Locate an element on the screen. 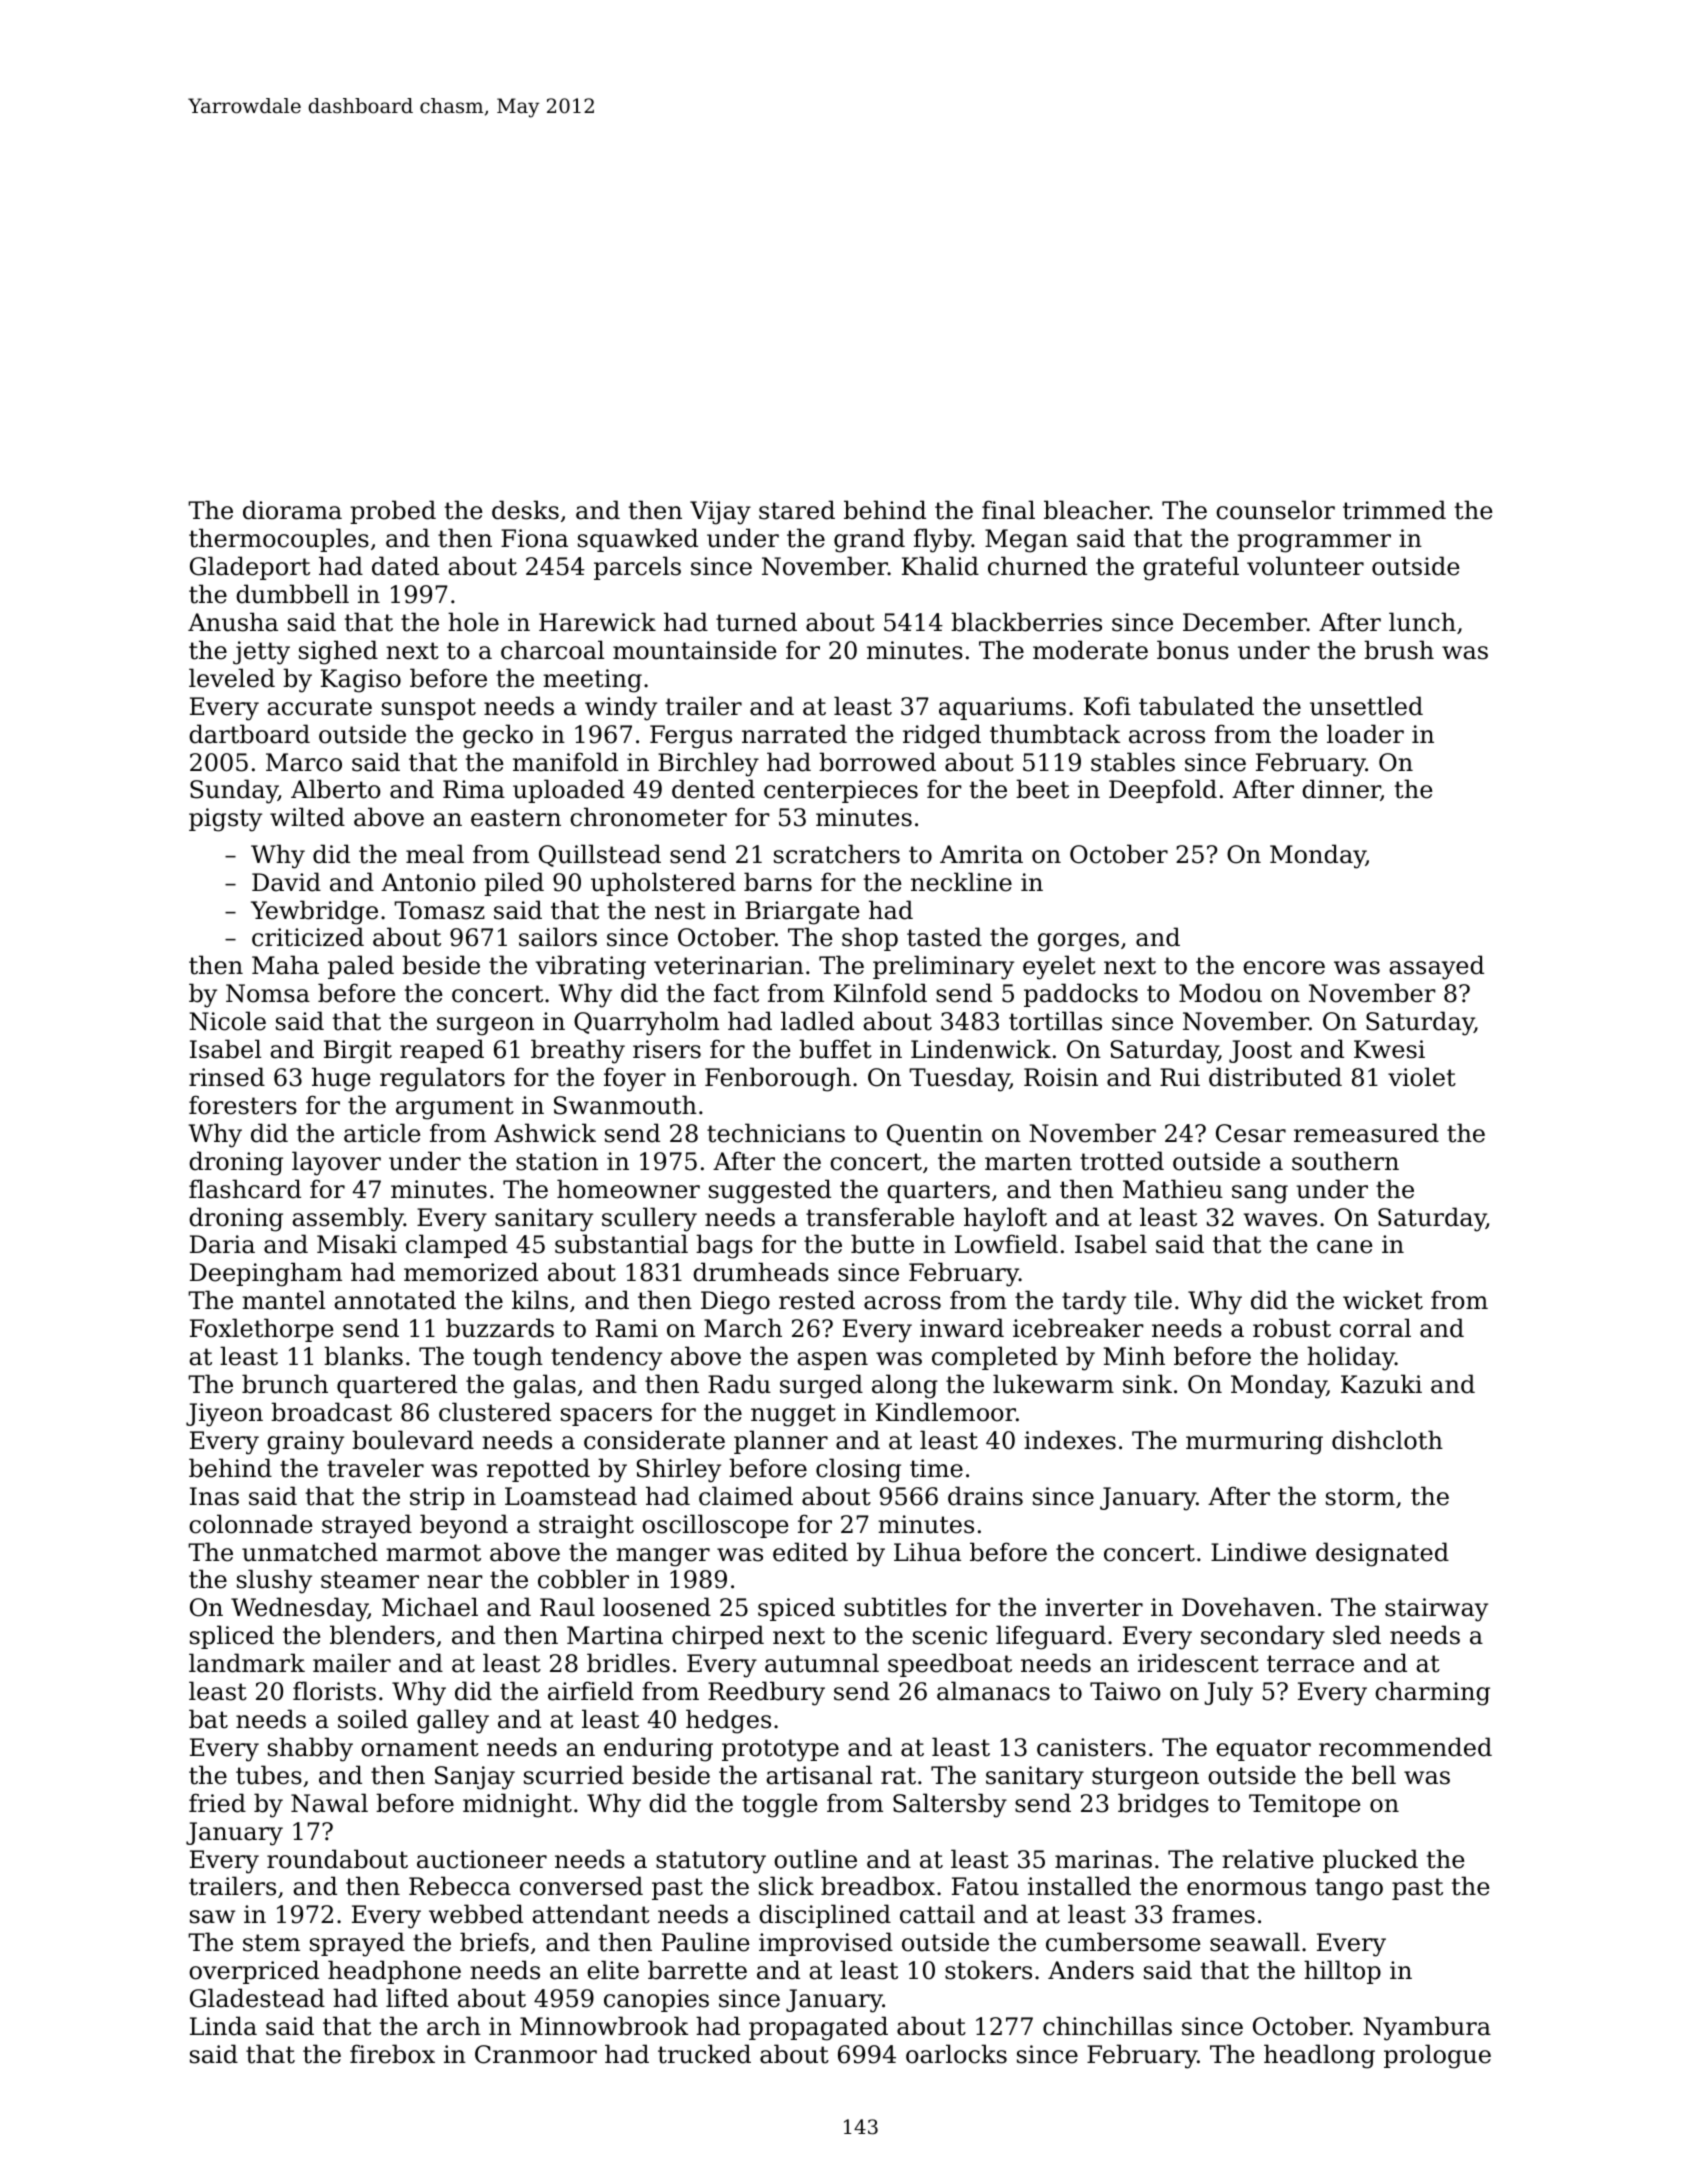  assayed is located at coordinates (1436, 967).
